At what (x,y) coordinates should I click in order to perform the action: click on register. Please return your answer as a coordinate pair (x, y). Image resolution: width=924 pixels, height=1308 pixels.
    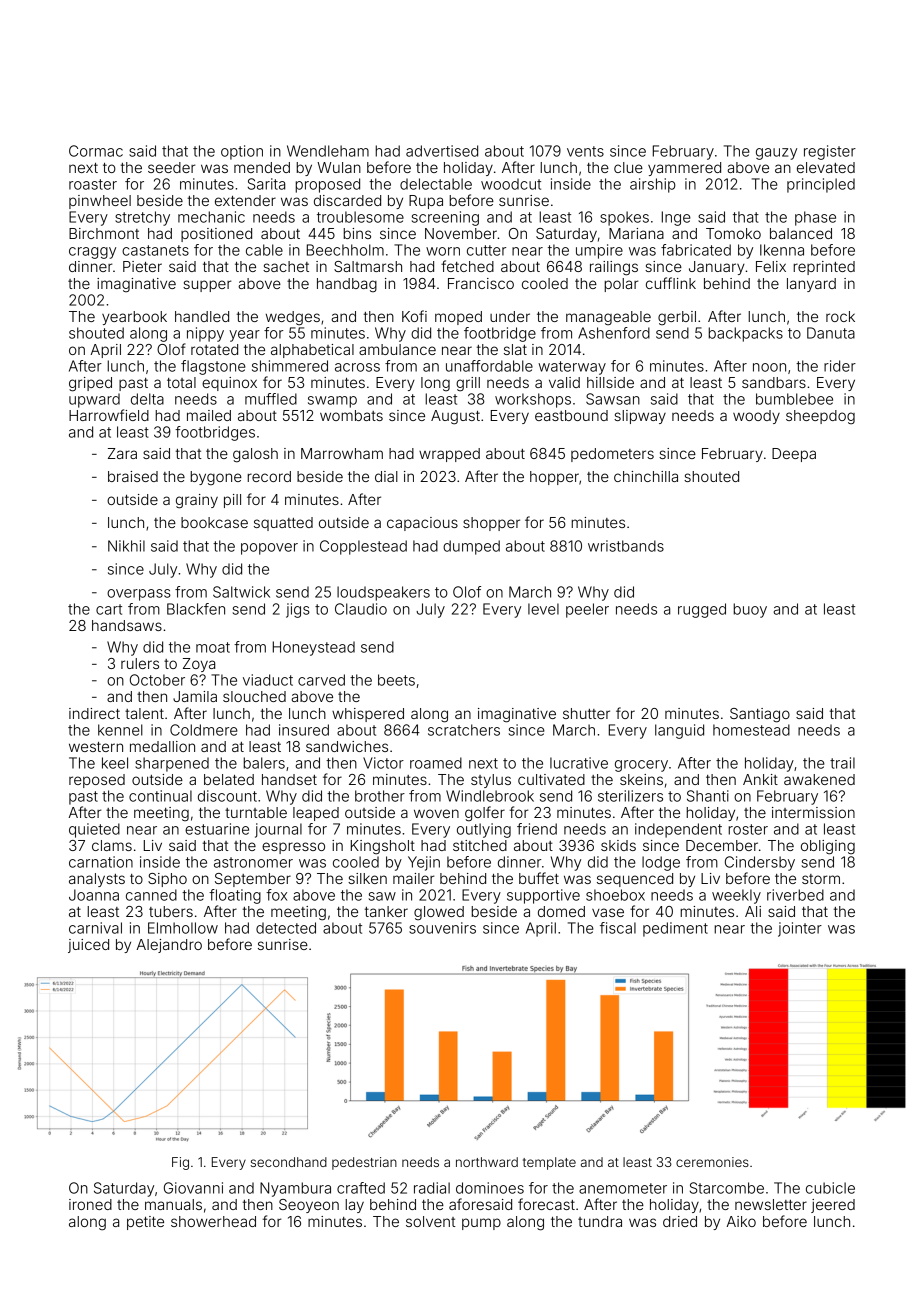
    Looking at the image, I should click on (830, 152).
